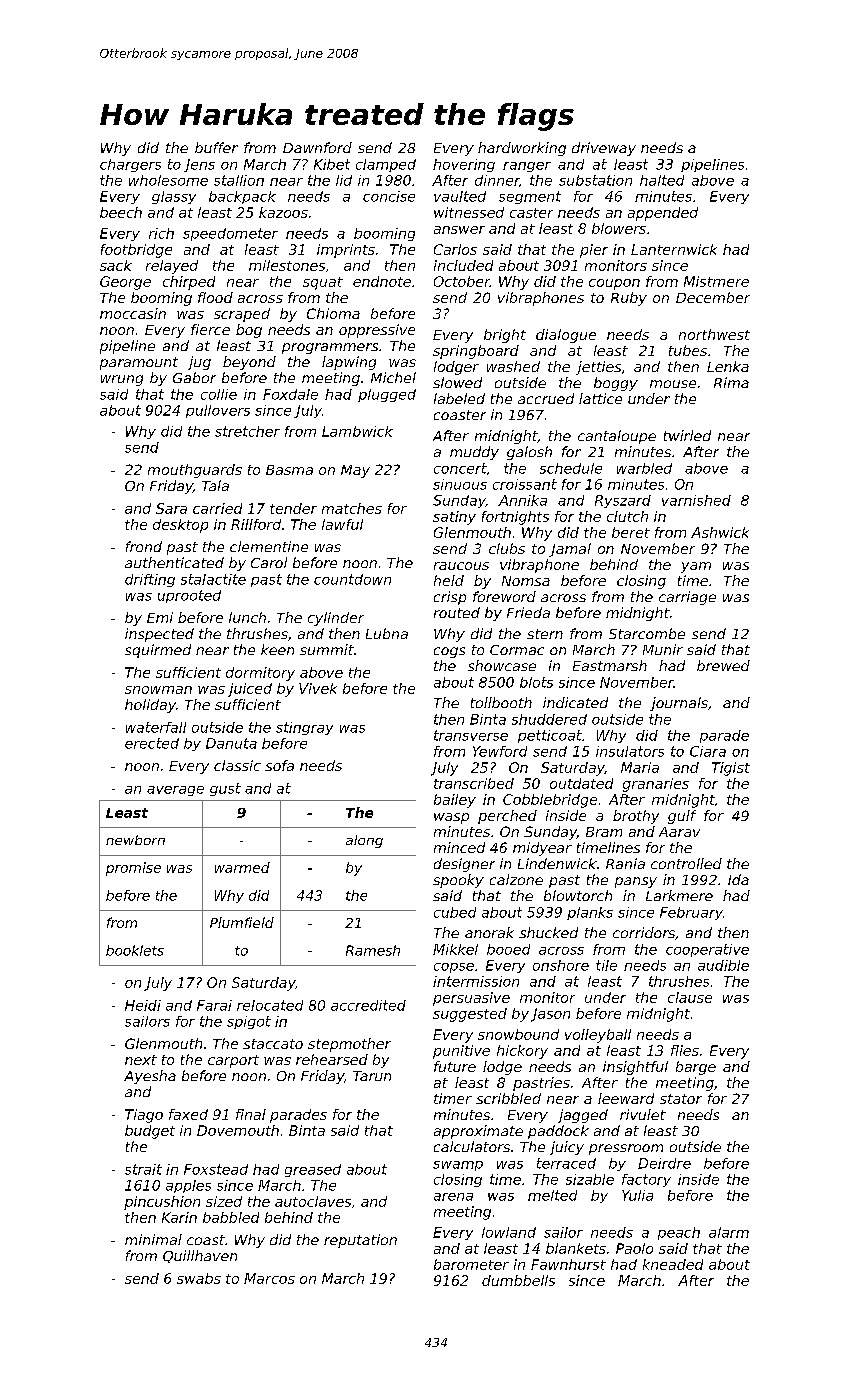 Image resolution: width=849 pixels, height=1400 pixels. Describe the element at coordinates (317, 147) in the screenshot. I see `Dawnford` at that location.
